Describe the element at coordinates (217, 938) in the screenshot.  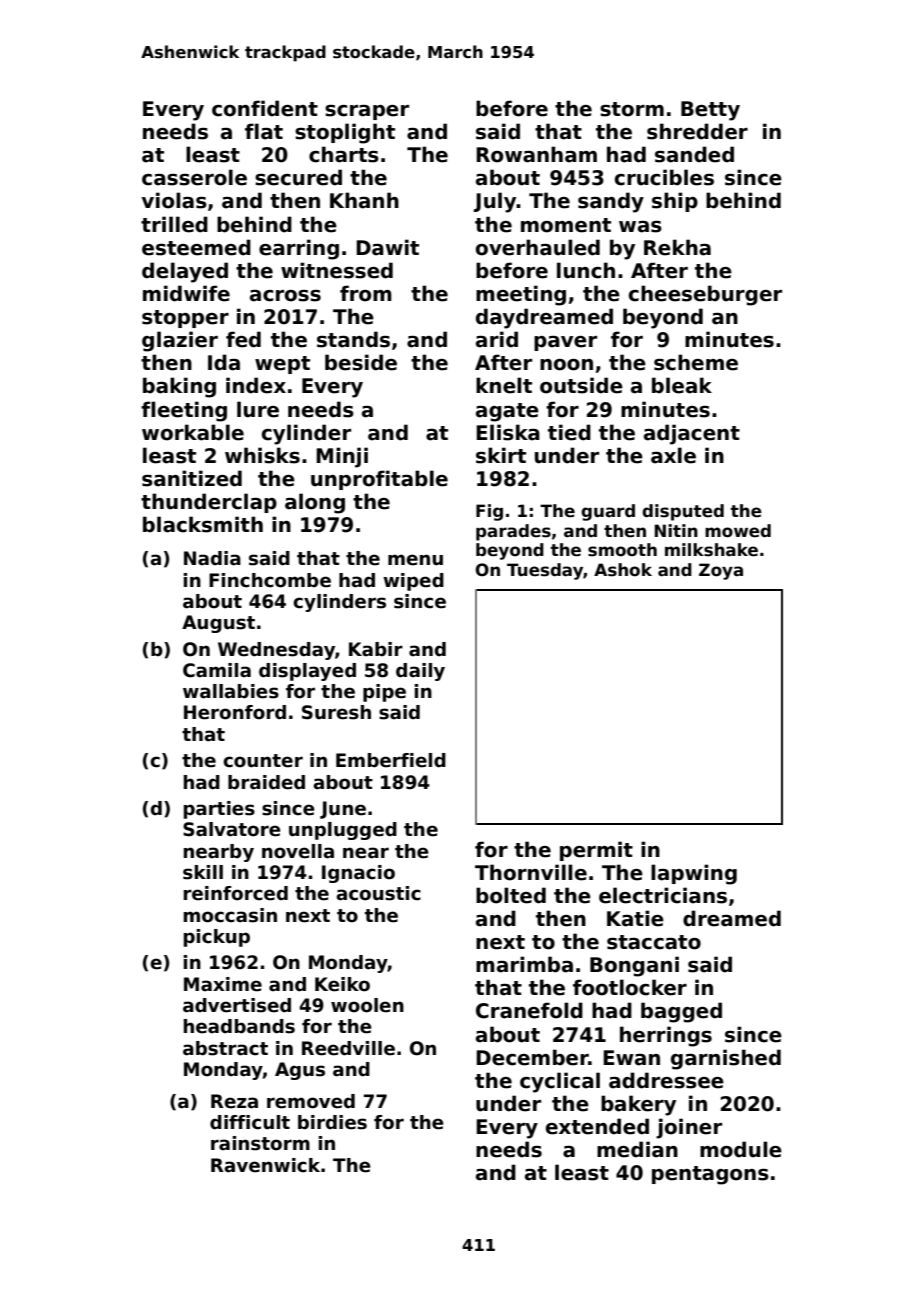
I see `pickup` at that location.
